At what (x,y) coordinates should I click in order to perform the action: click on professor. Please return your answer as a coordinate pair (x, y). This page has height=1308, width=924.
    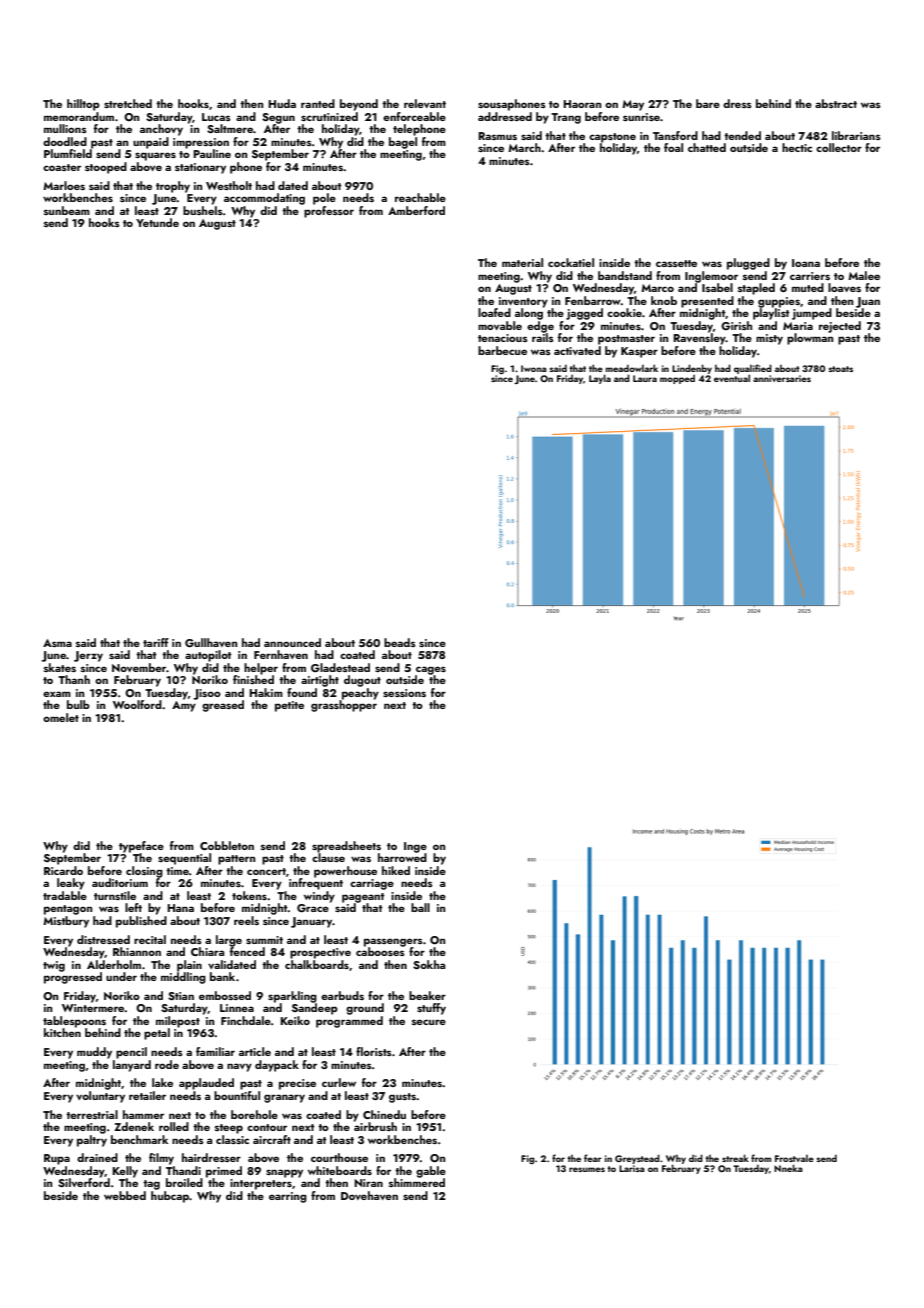
    Looking at the image, I should click on (329, 212).
